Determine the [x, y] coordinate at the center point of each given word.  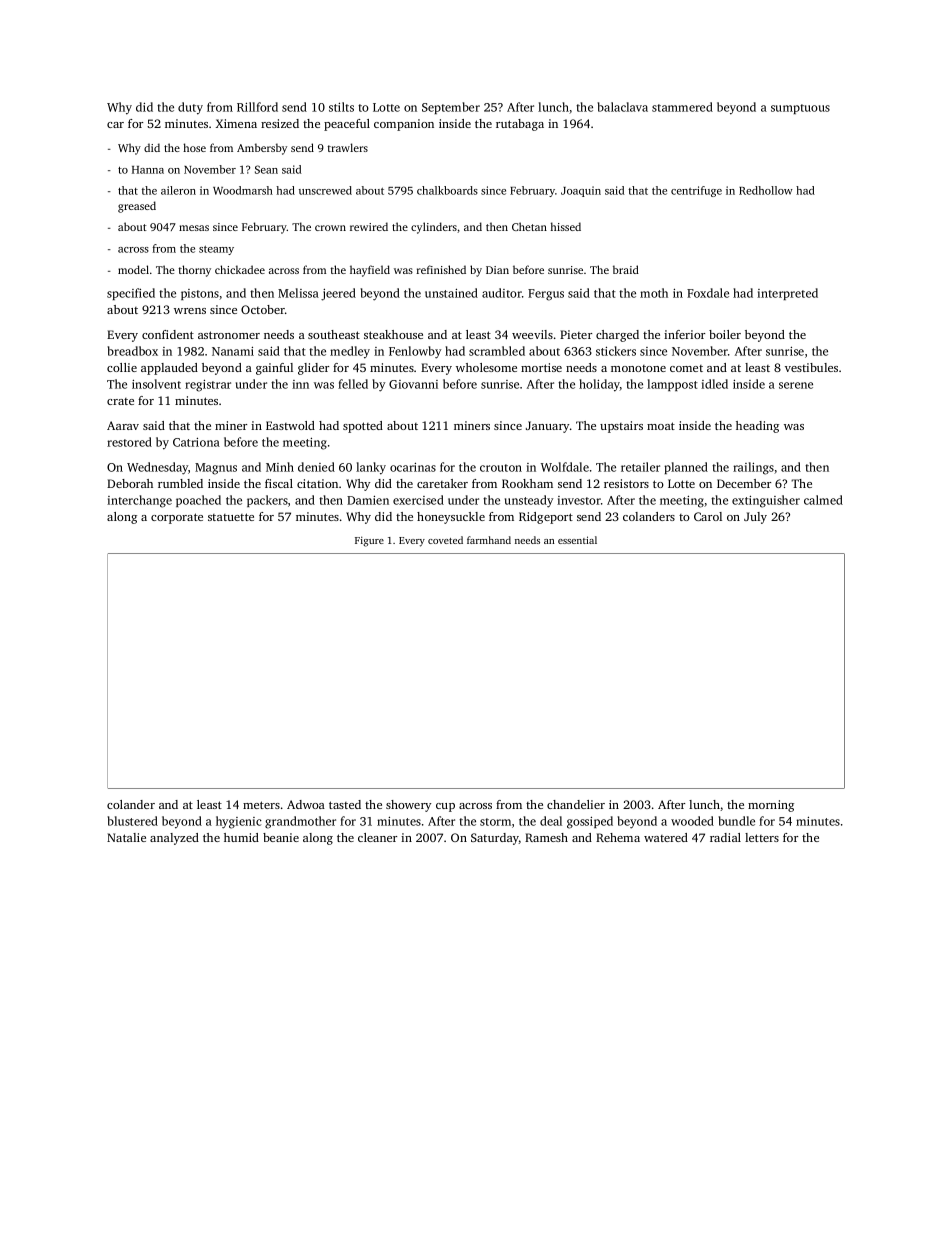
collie [122, 367]
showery [408, 806]
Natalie [126, 837]
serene [796, 385]
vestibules [811, 367]
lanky [371, 468]
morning [771, 806]
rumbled [180, 483]
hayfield [370, 271]
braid [626, 269]
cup [445, 807]
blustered [132, 821]
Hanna [148, 170]
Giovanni [413, 384]
